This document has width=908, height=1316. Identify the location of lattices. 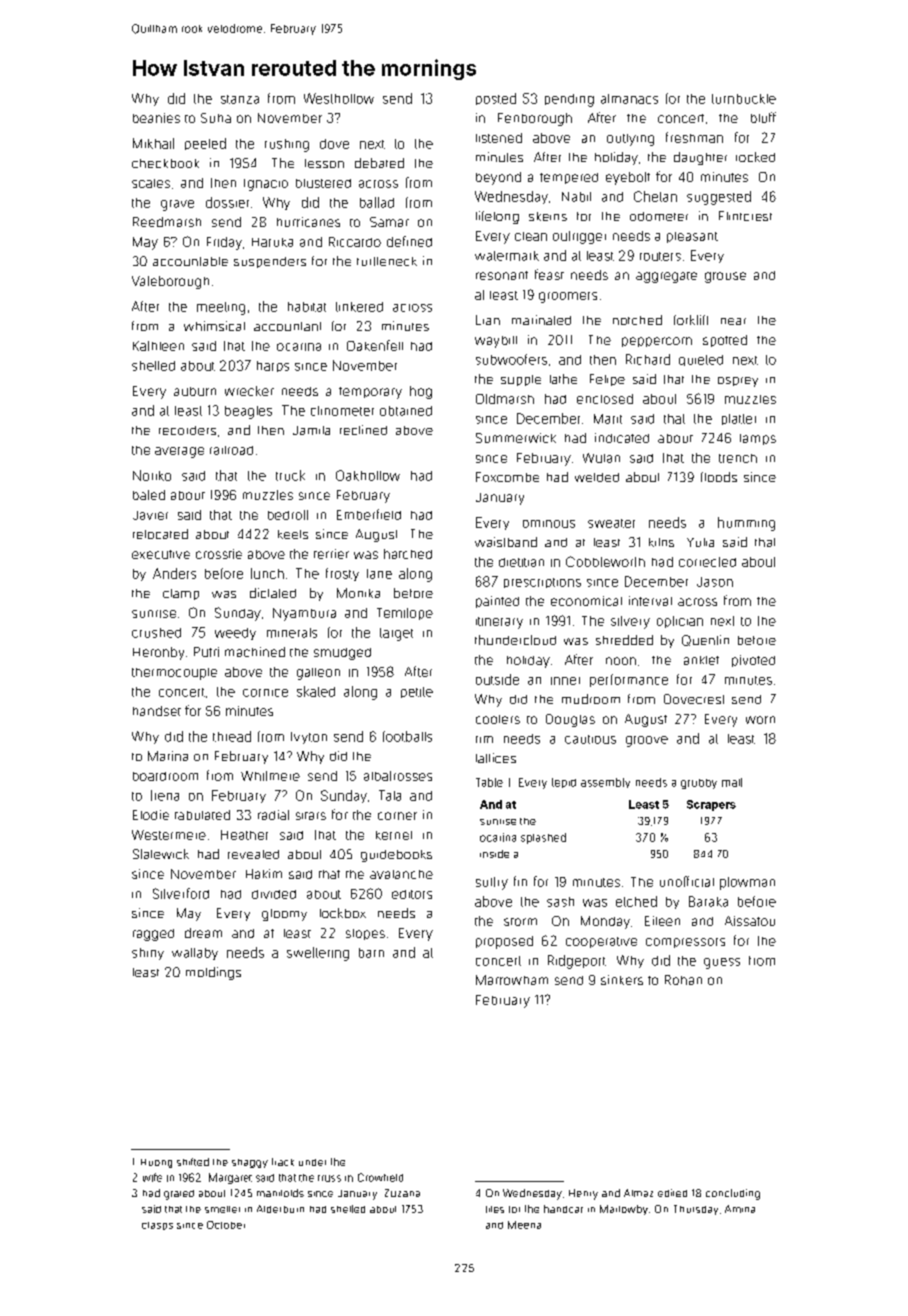
(496, 758).
